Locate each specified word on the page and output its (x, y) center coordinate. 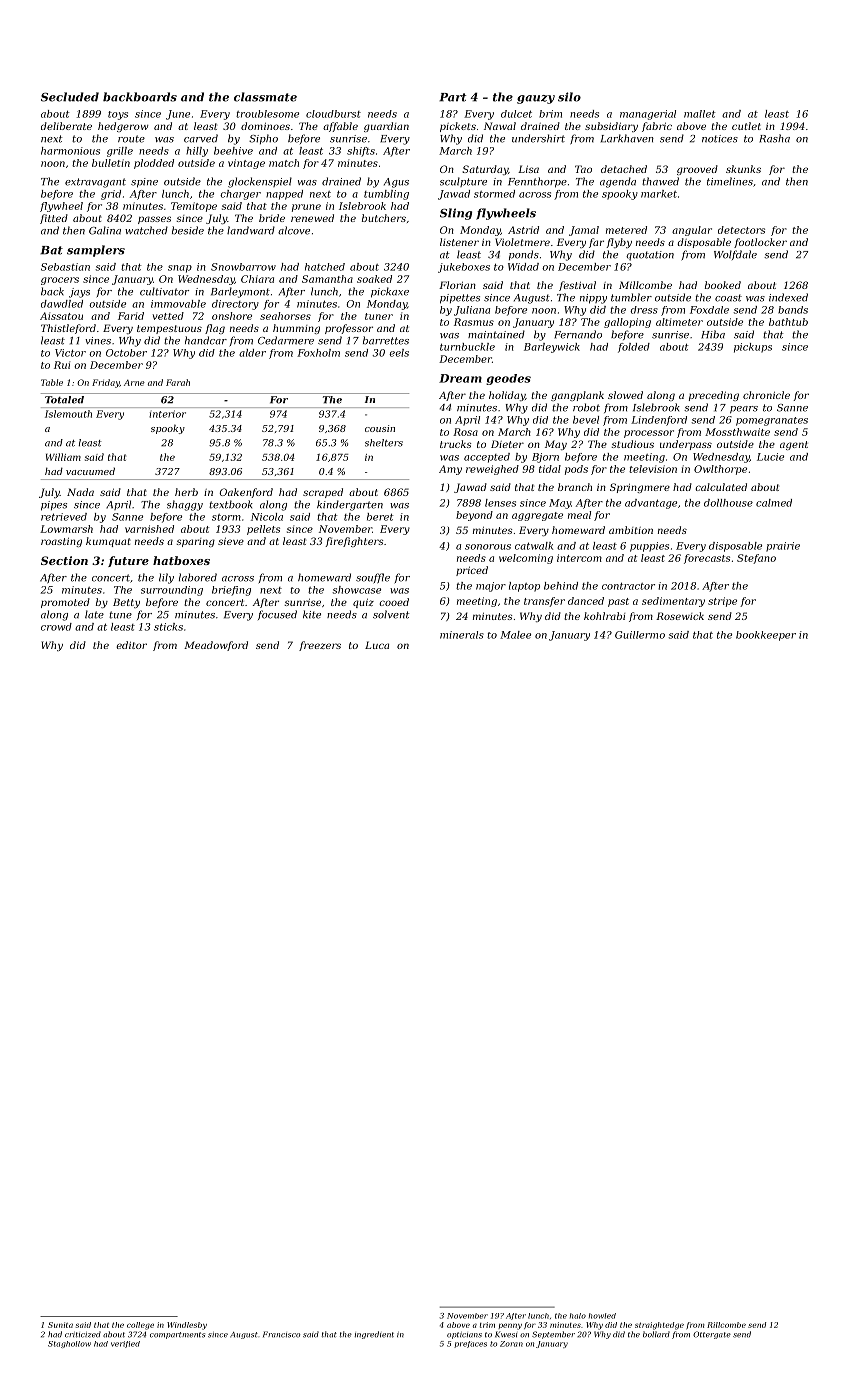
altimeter (679, 322)
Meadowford (216, 646)
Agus (396, 183)
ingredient (374, 1335)
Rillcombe (726, 1325)
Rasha (774, 138)
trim (487, 1325)
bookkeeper (766, 636)
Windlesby (187, 1326)
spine (144, 183)
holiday (507, 396)
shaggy (185, 505)
